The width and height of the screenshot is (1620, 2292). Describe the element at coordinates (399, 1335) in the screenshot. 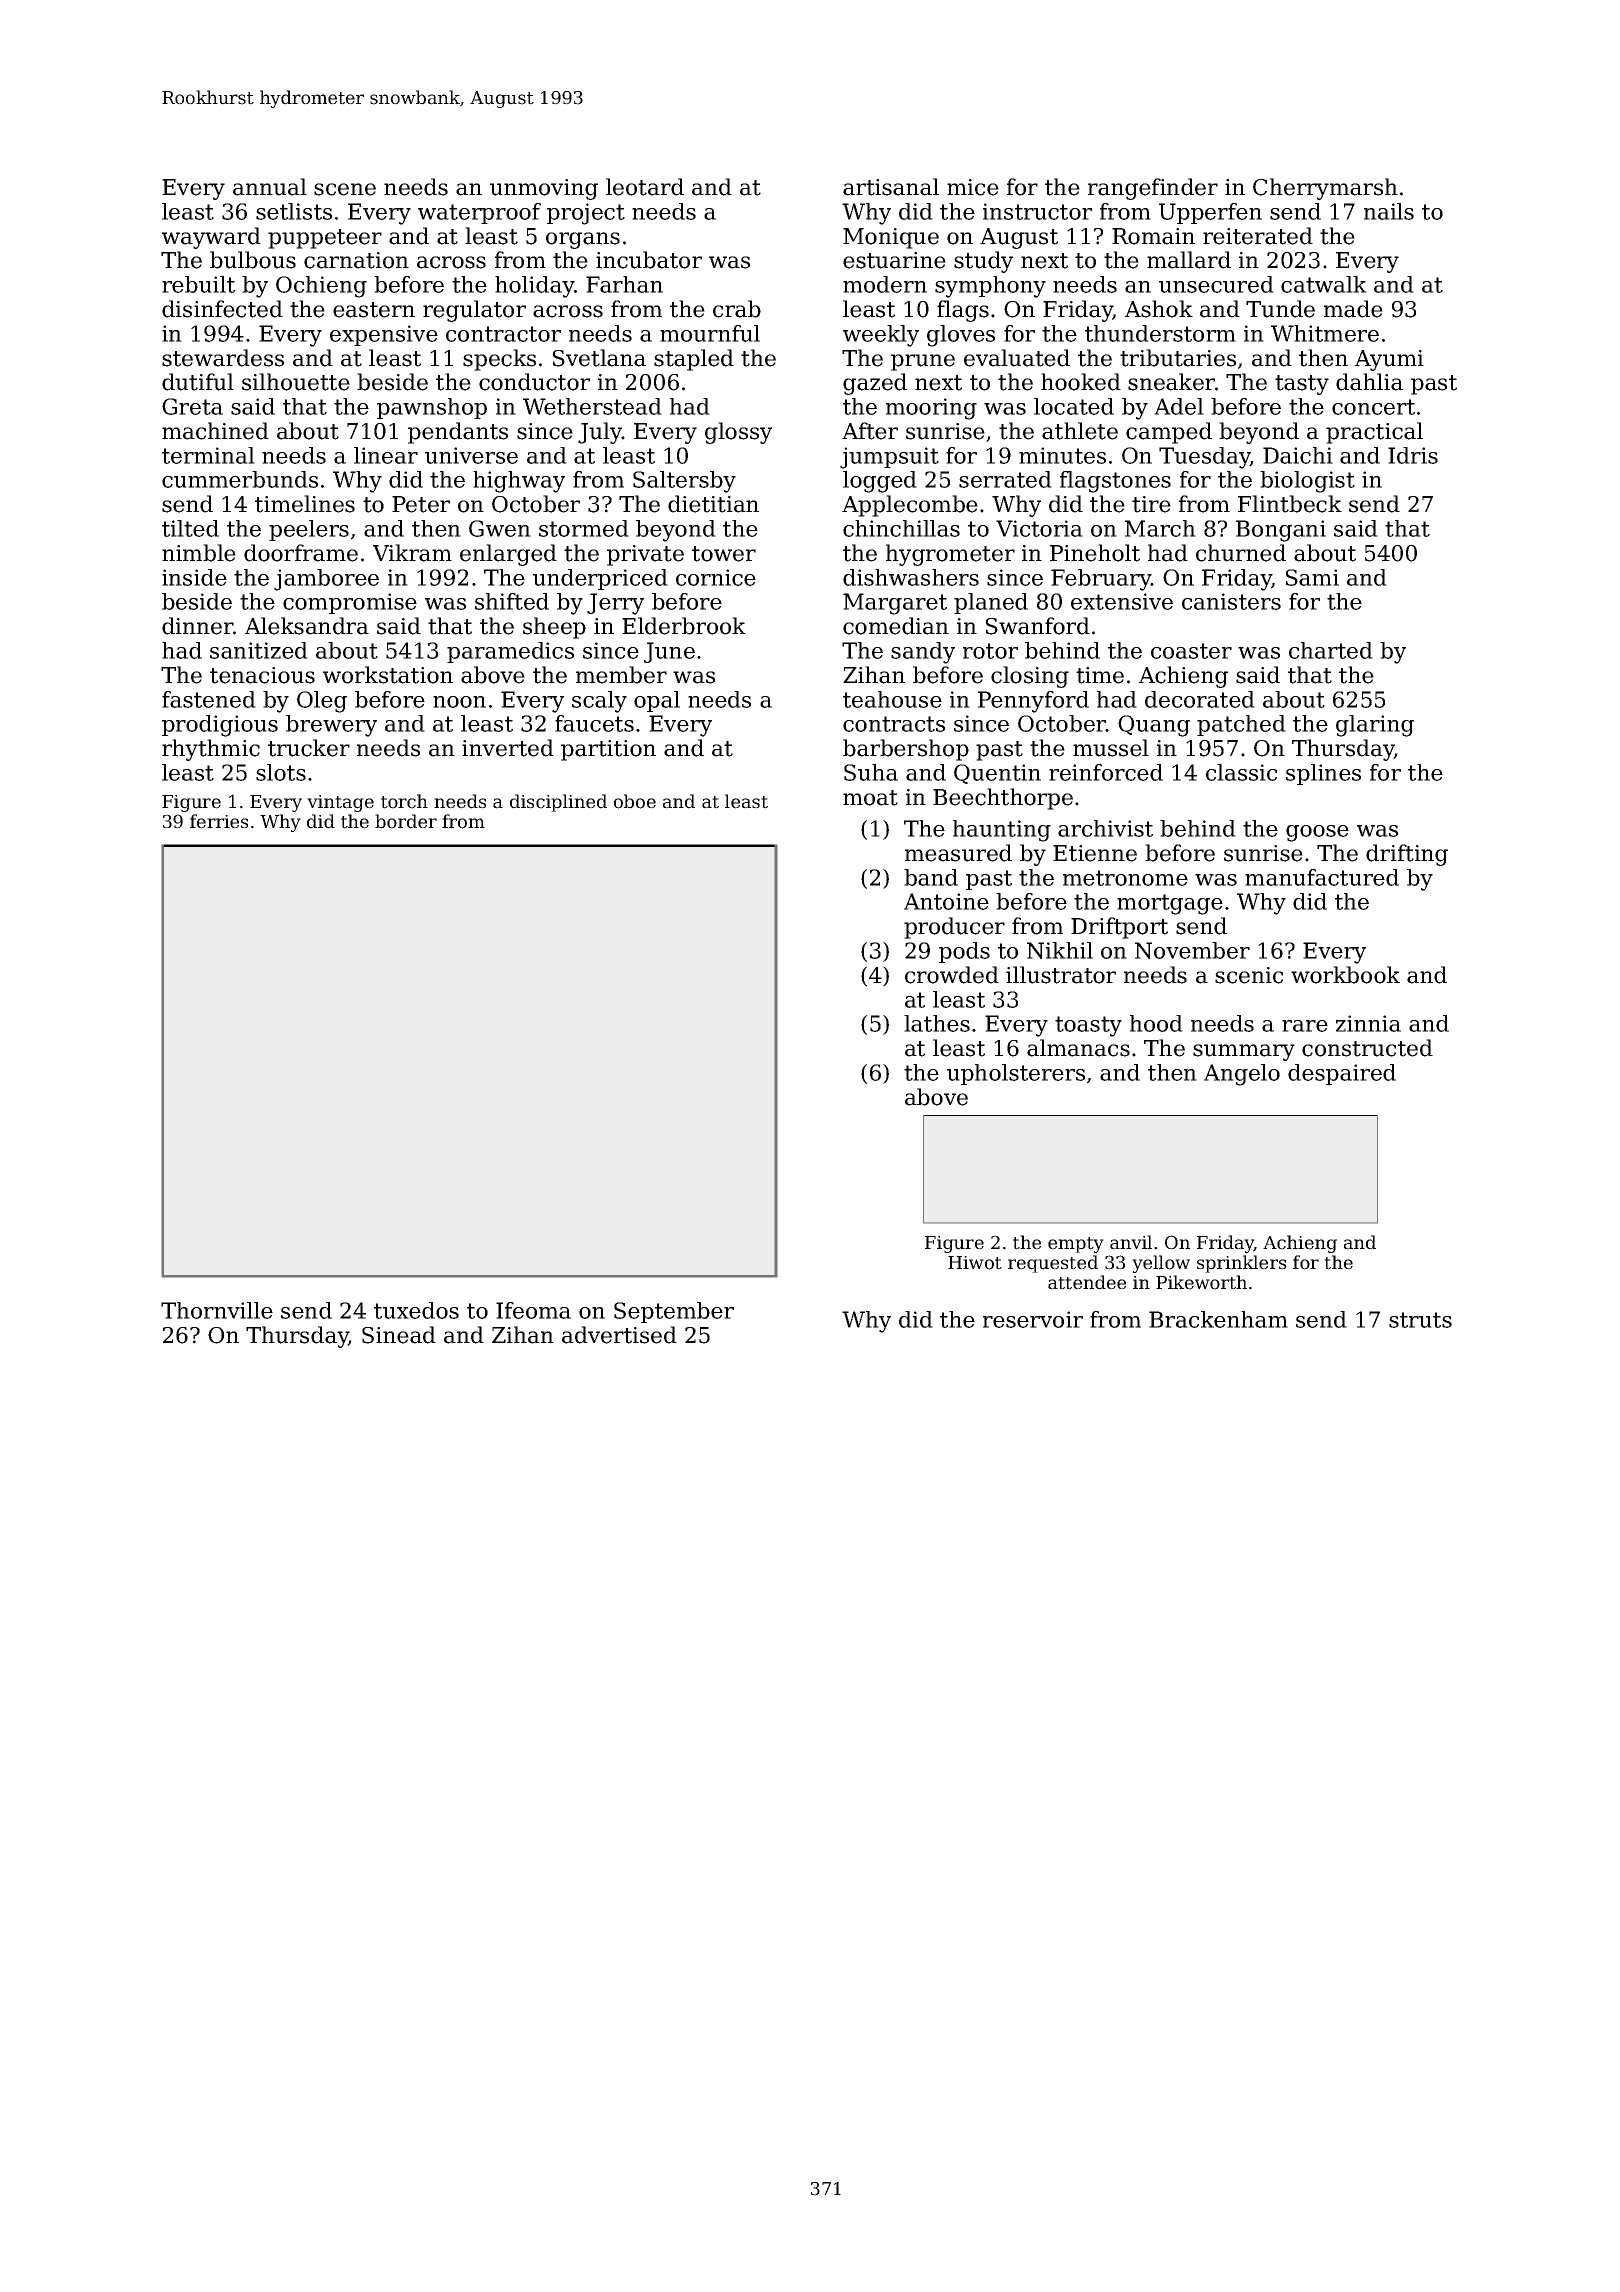

I see `Sinead` at that location.
